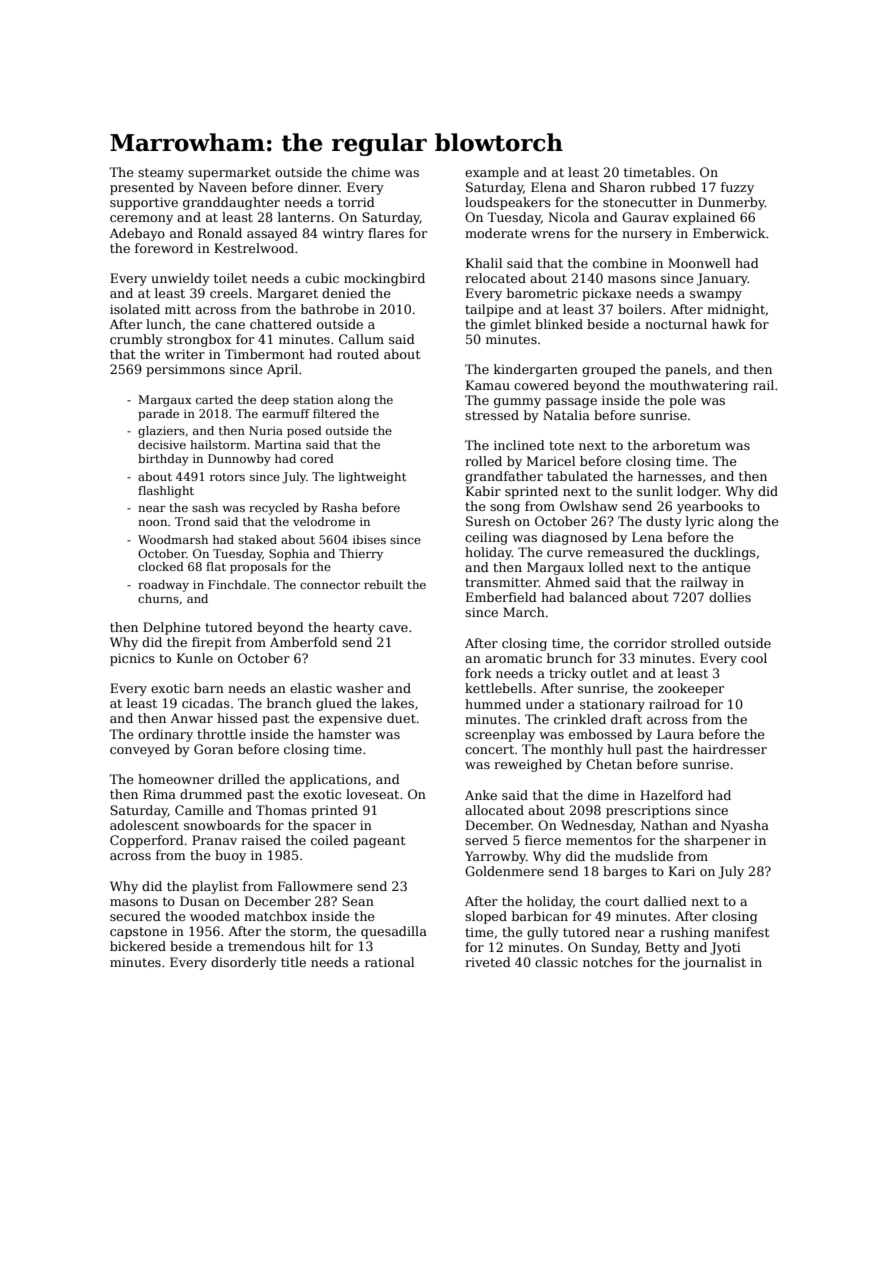 Image resolution: width=893 pixels, height=1267 pixels. Describe the element at coordinates (287, 294) in the screenshot. I see `Margaret` at that location.
